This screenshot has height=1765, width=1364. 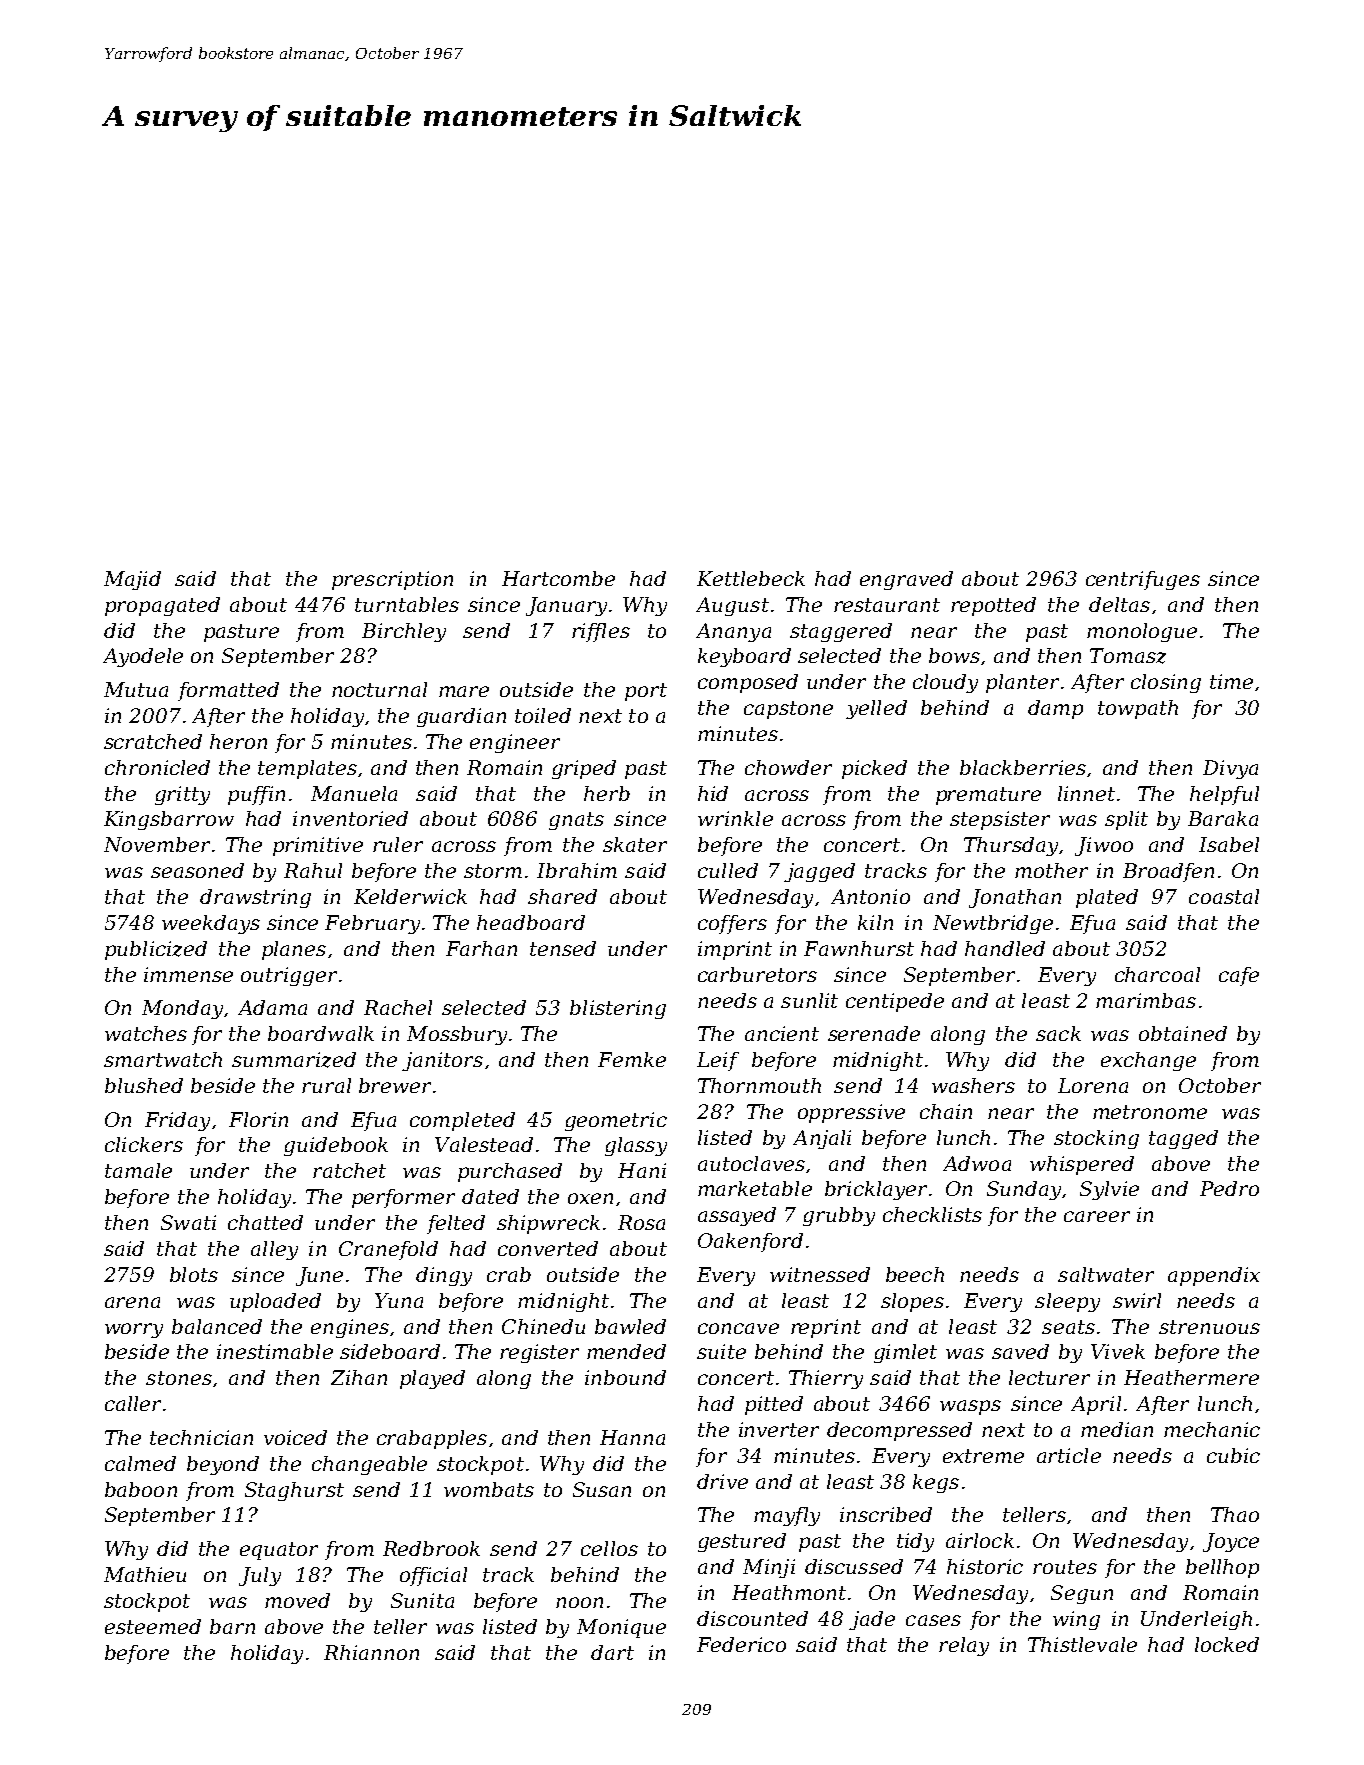 What do you see at coordinates (457, 1035) in the screenshot?
I see `Mossbury` at bounding box center [457, 1035].
